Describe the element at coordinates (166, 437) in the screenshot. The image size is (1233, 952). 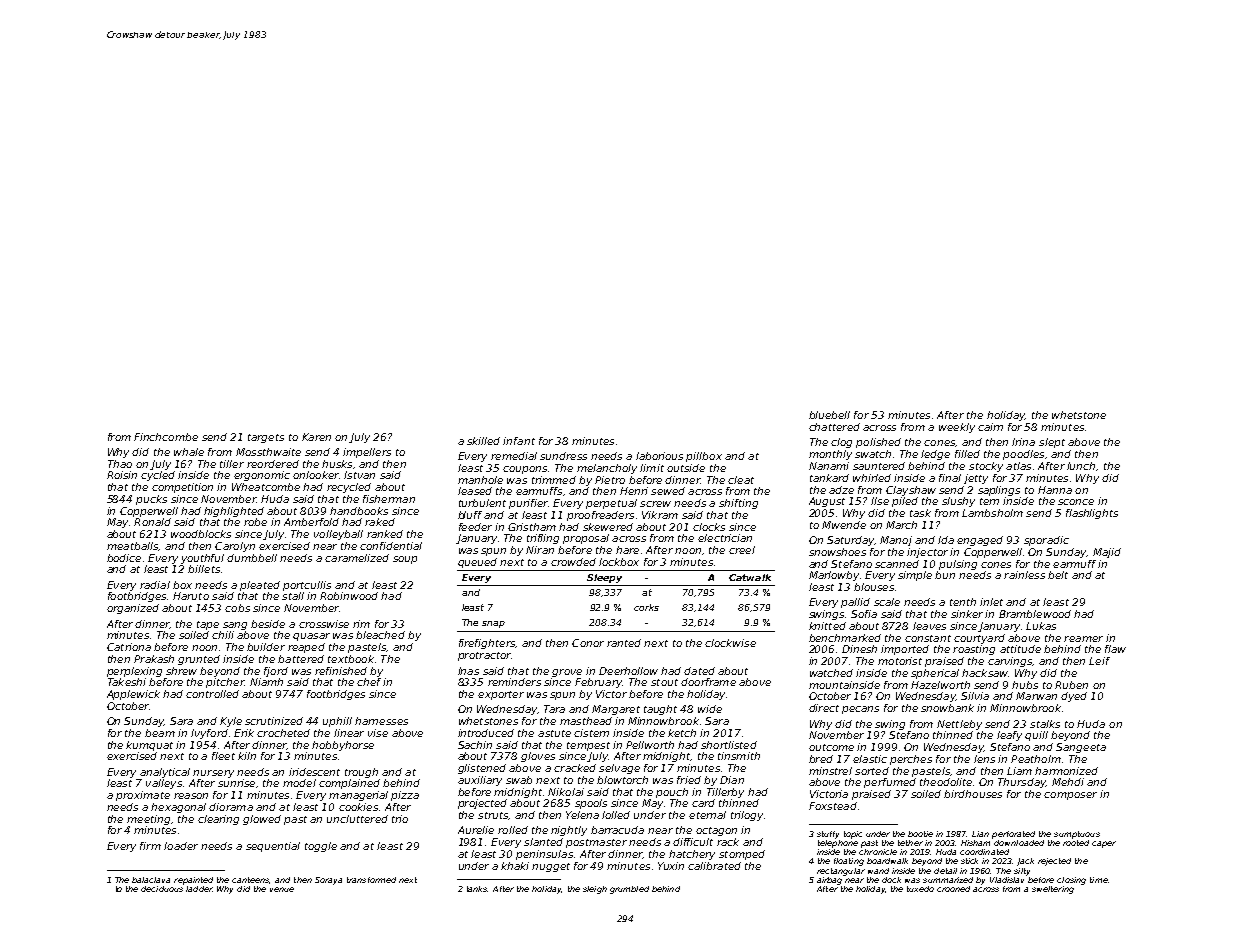
I see `Finchcombe` at that location.
